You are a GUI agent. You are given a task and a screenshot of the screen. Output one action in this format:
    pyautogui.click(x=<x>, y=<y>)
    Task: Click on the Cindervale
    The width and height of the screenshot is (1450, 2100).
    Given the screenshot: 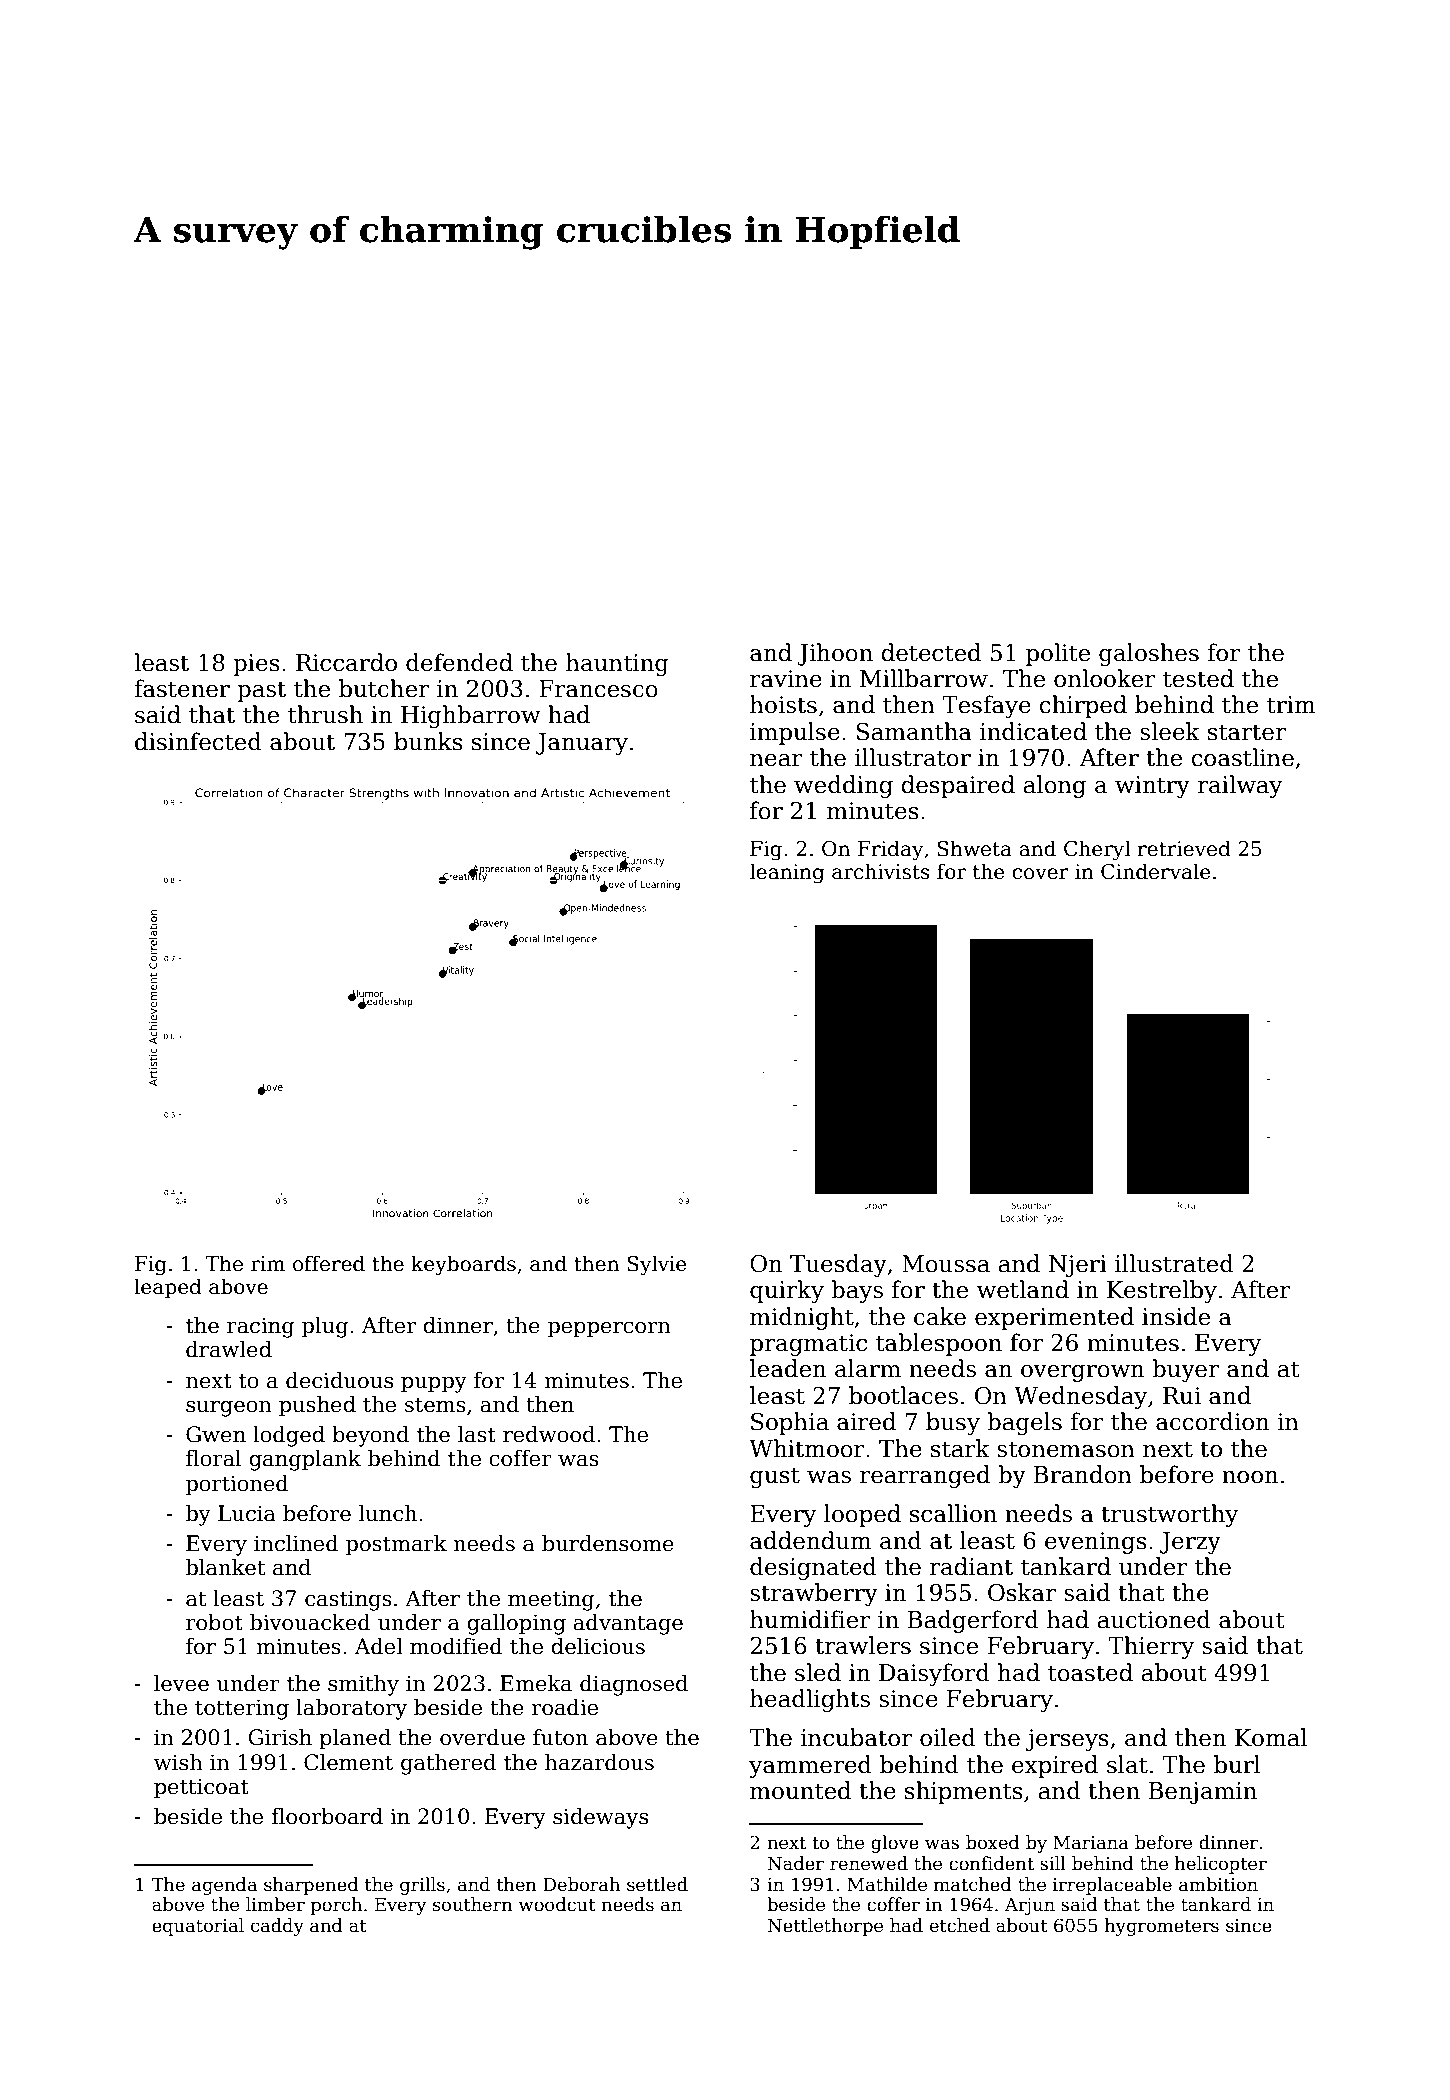 What is the action you would take?
    pyautogui.click(x=1156, y=871)
